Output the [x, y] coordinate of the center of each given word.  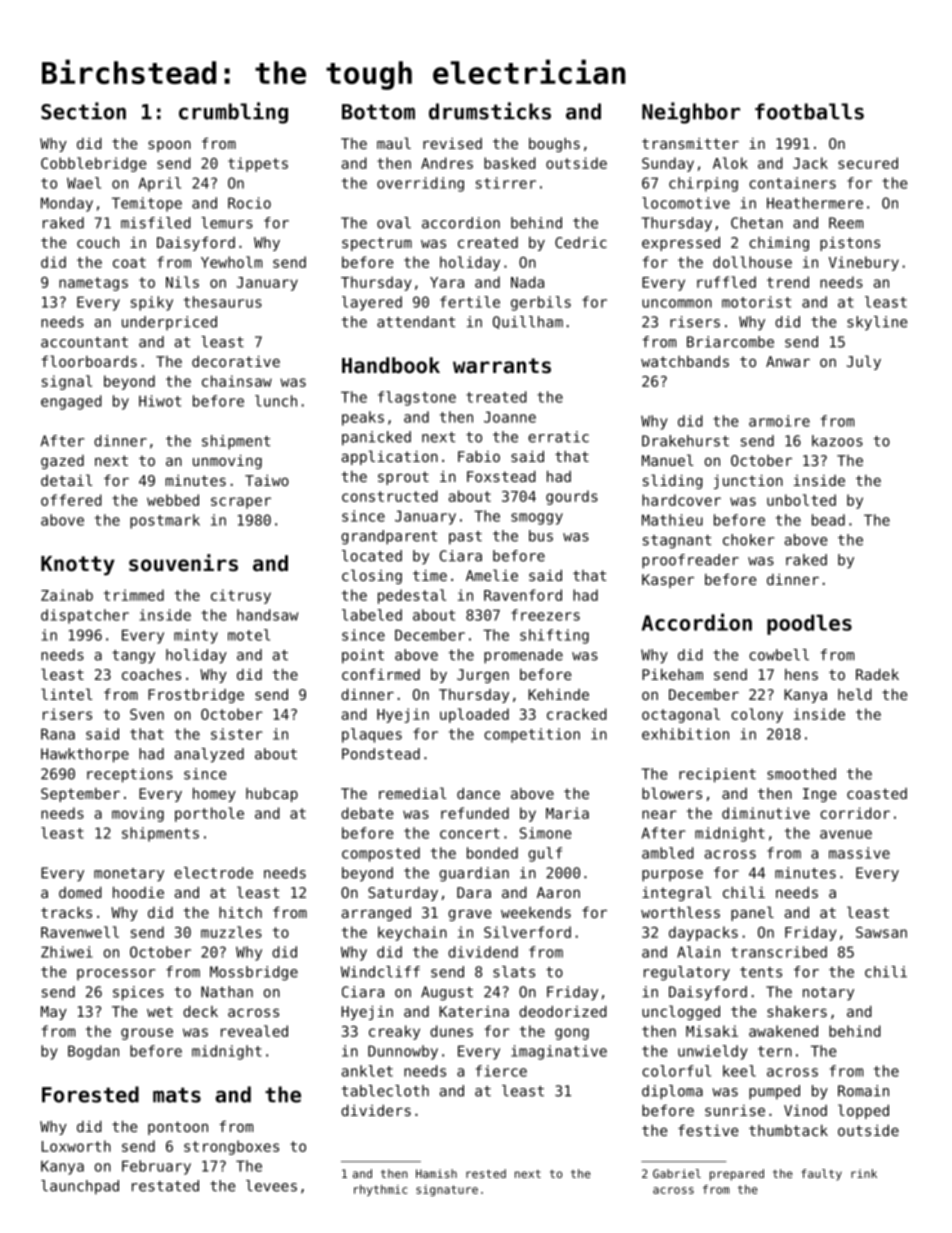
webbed [173, 500]
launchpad [80, 1187]
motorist [756, 302]
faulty [821, 1175]
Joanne [510, 417]
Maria [567, 813]
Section [83, 111]
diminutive [766, 813]
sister [237, 734]
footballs [809, 111]
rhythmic [380, 1190]
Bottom [378, 112]
